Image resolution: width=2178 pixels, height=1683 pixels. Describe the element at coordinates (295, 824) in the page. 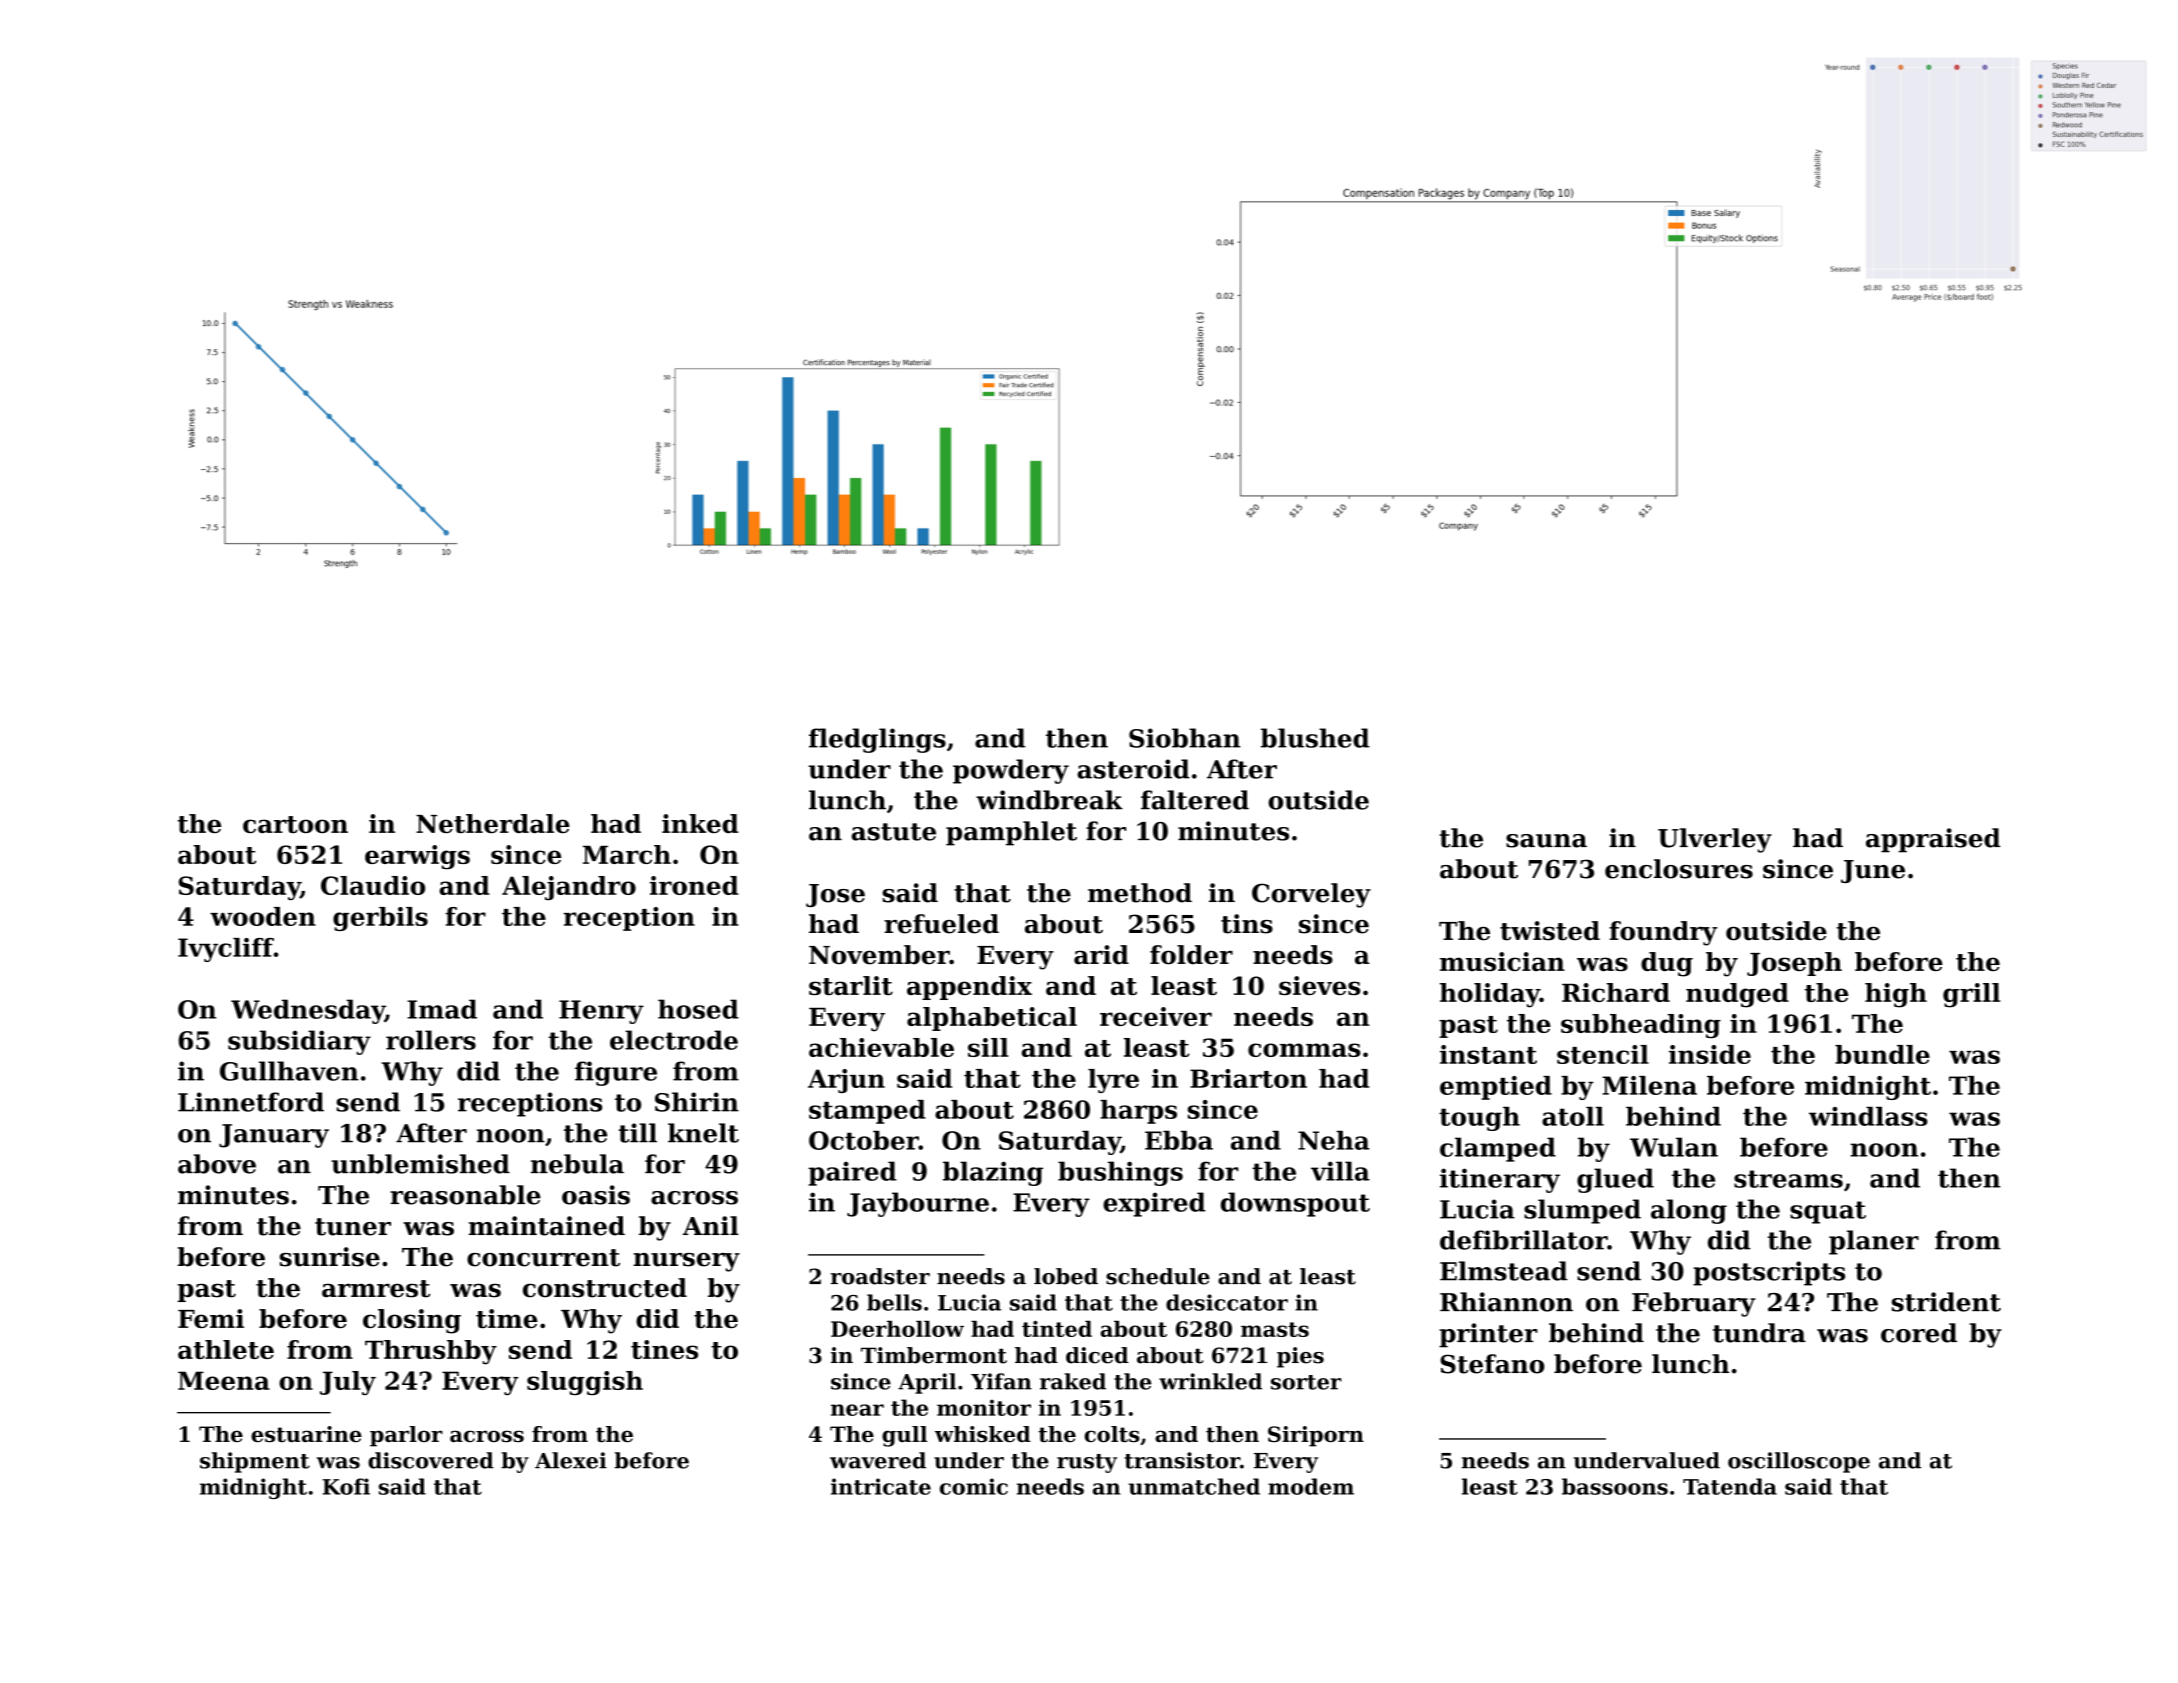

I see `cartoon` at that location.
